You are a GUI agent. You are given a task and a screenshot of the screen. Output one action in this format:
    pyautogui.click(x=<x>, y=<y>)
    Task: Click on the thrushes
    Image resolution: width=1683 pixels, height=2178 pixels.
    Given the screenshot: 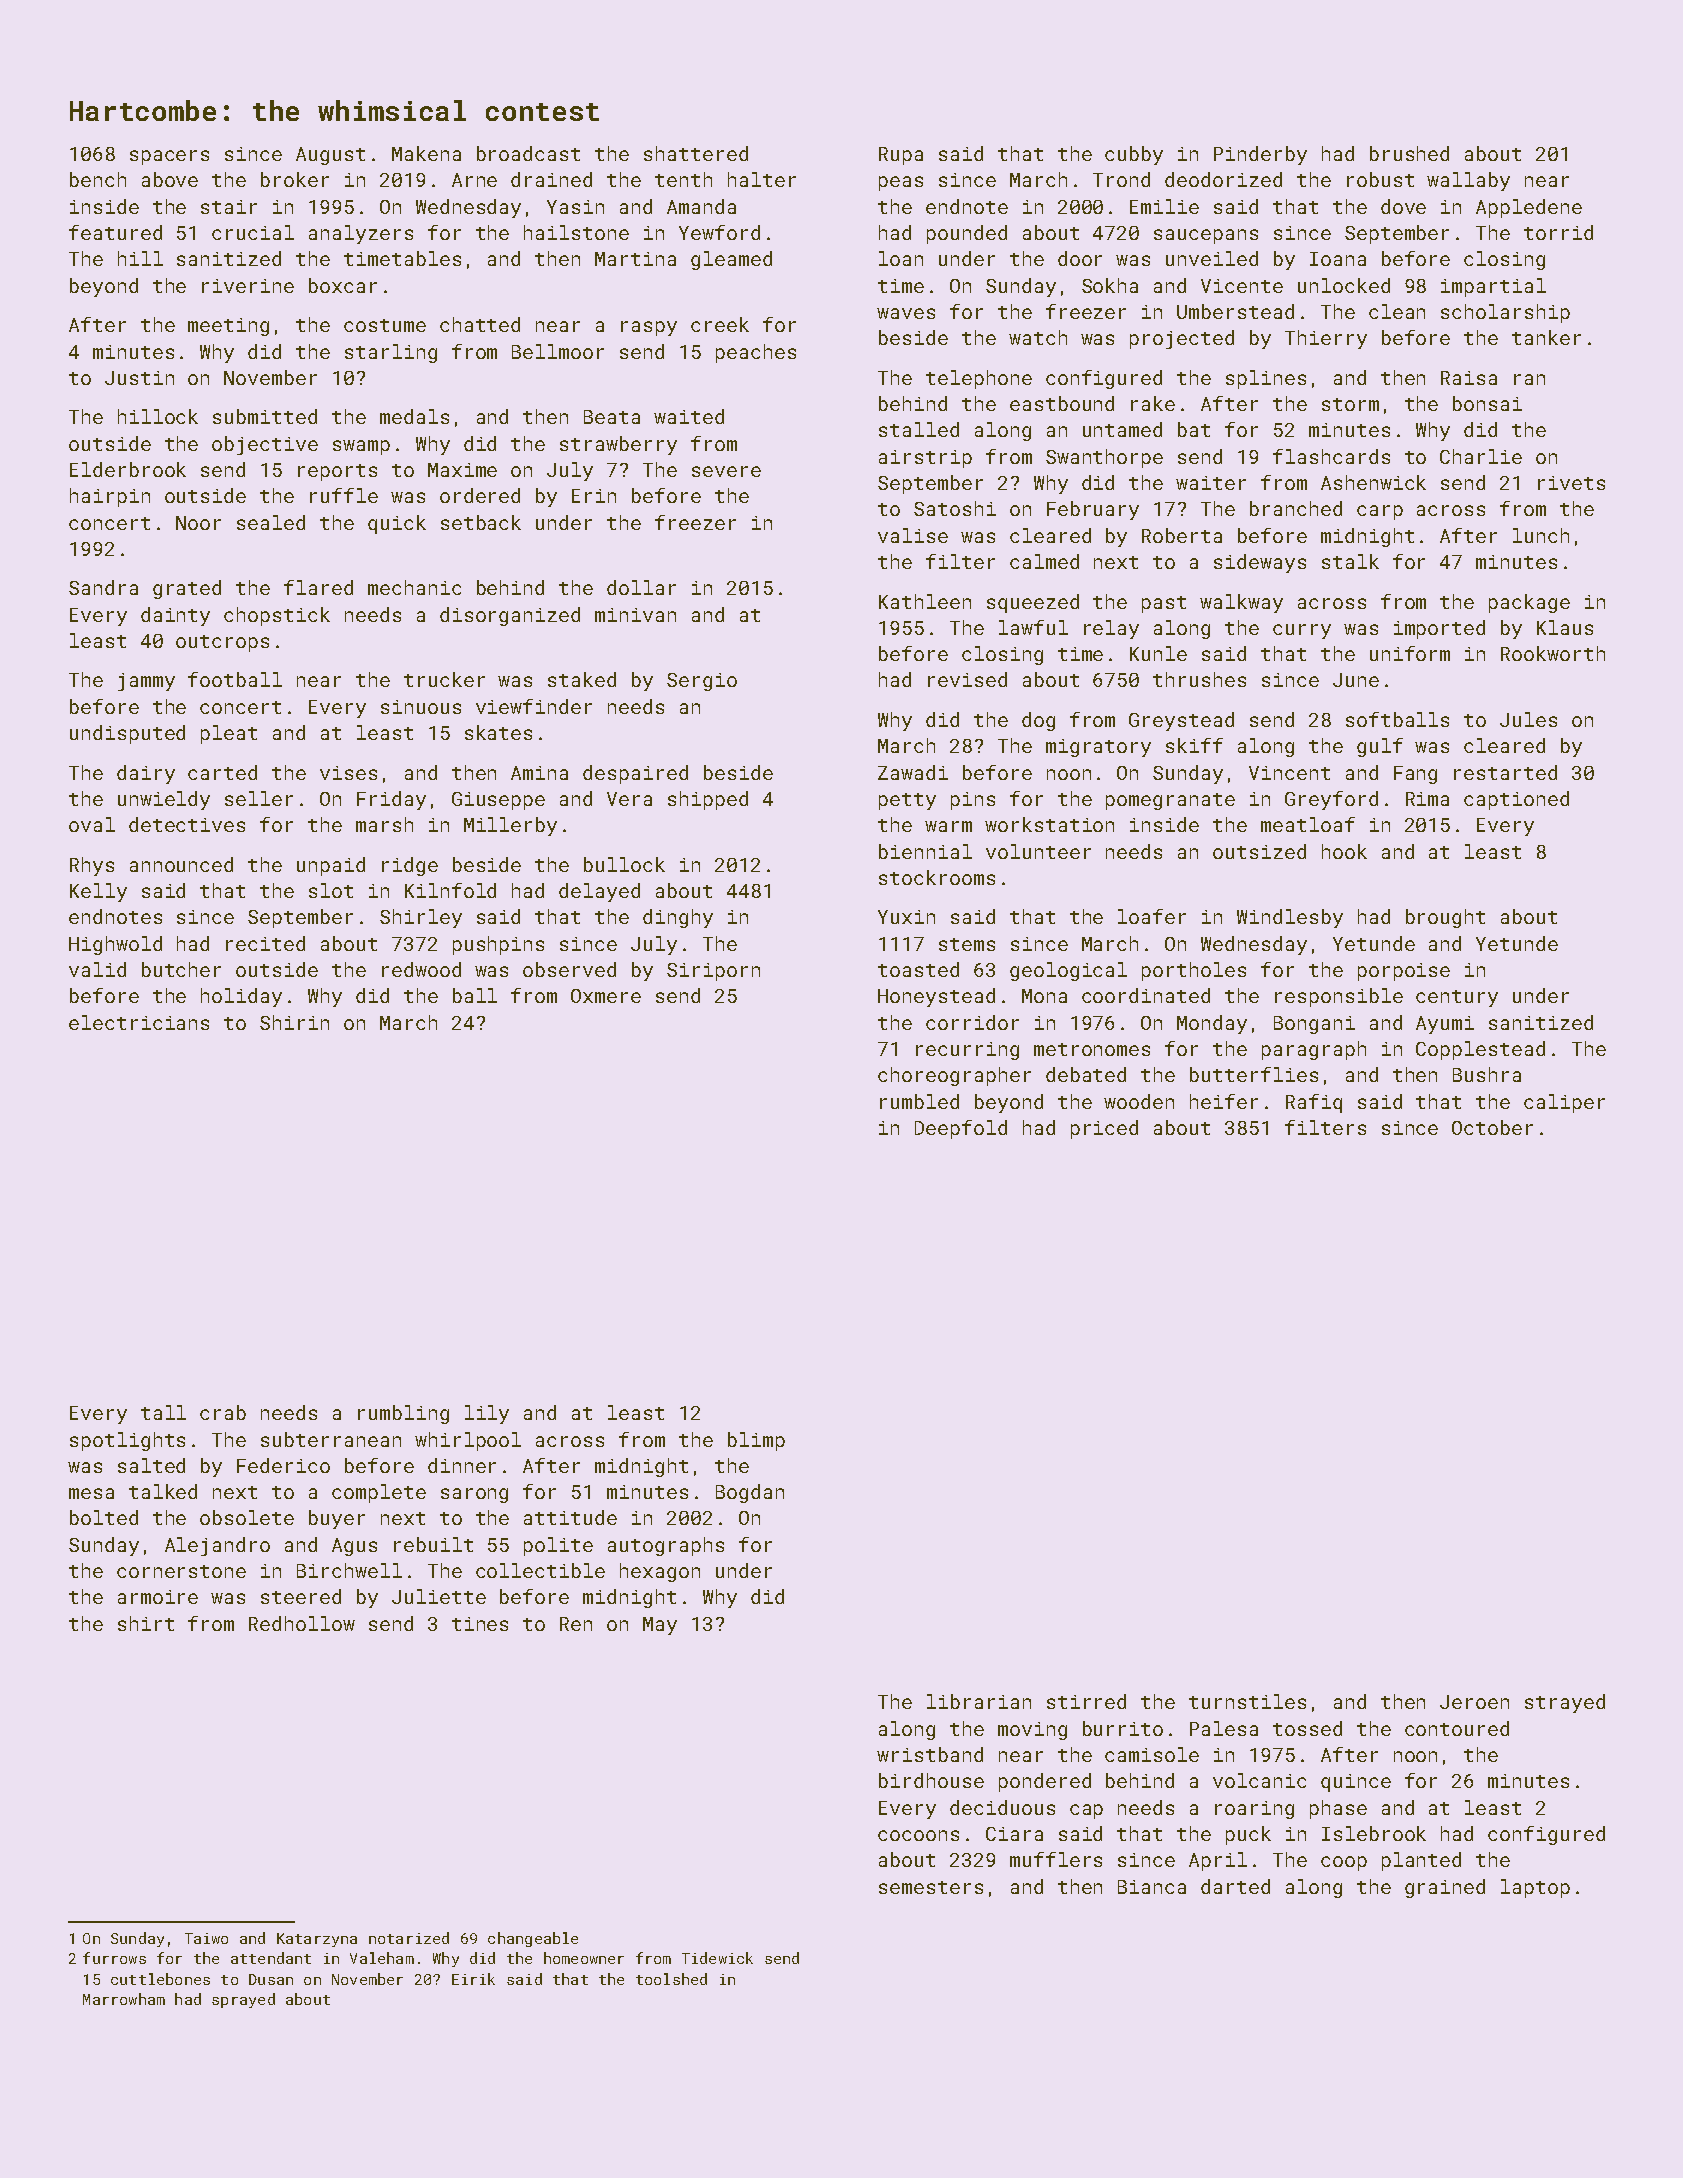 What is the action you would take?
    pyautogui.click(x=1199, y=679)
